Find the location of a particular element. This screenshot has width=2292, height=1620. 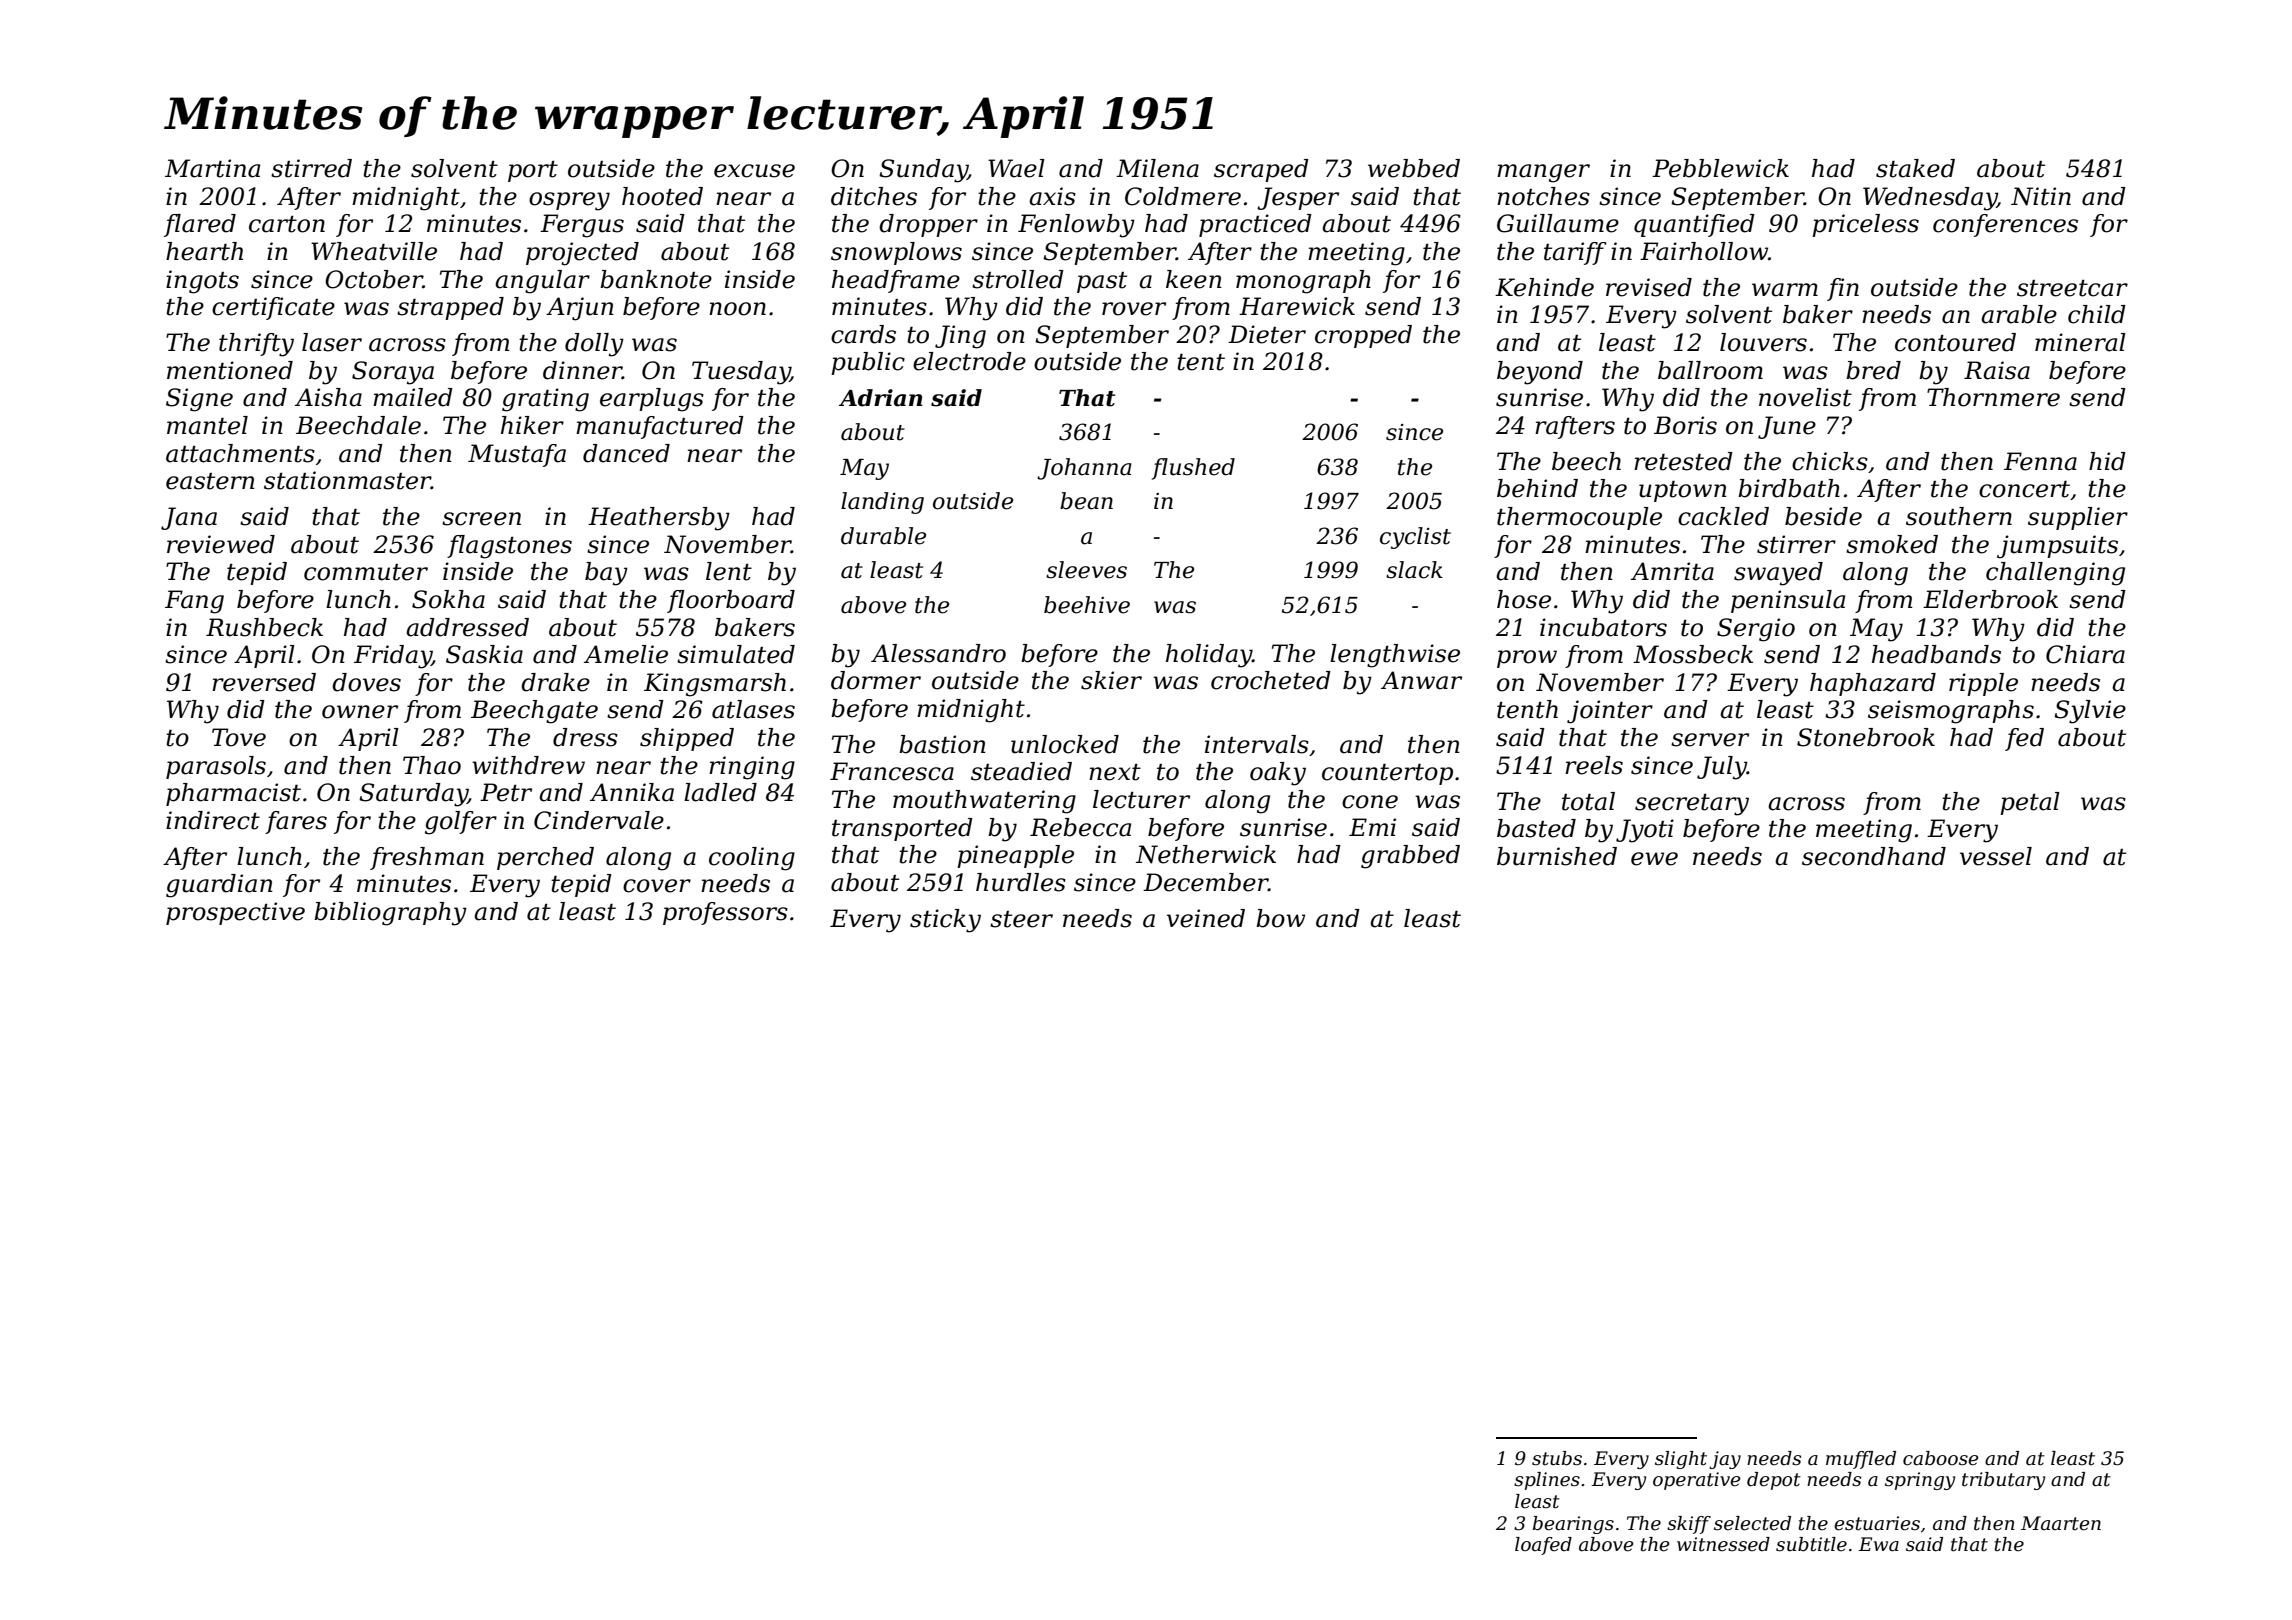

loafed is located at coordinates (1543, 1546).
